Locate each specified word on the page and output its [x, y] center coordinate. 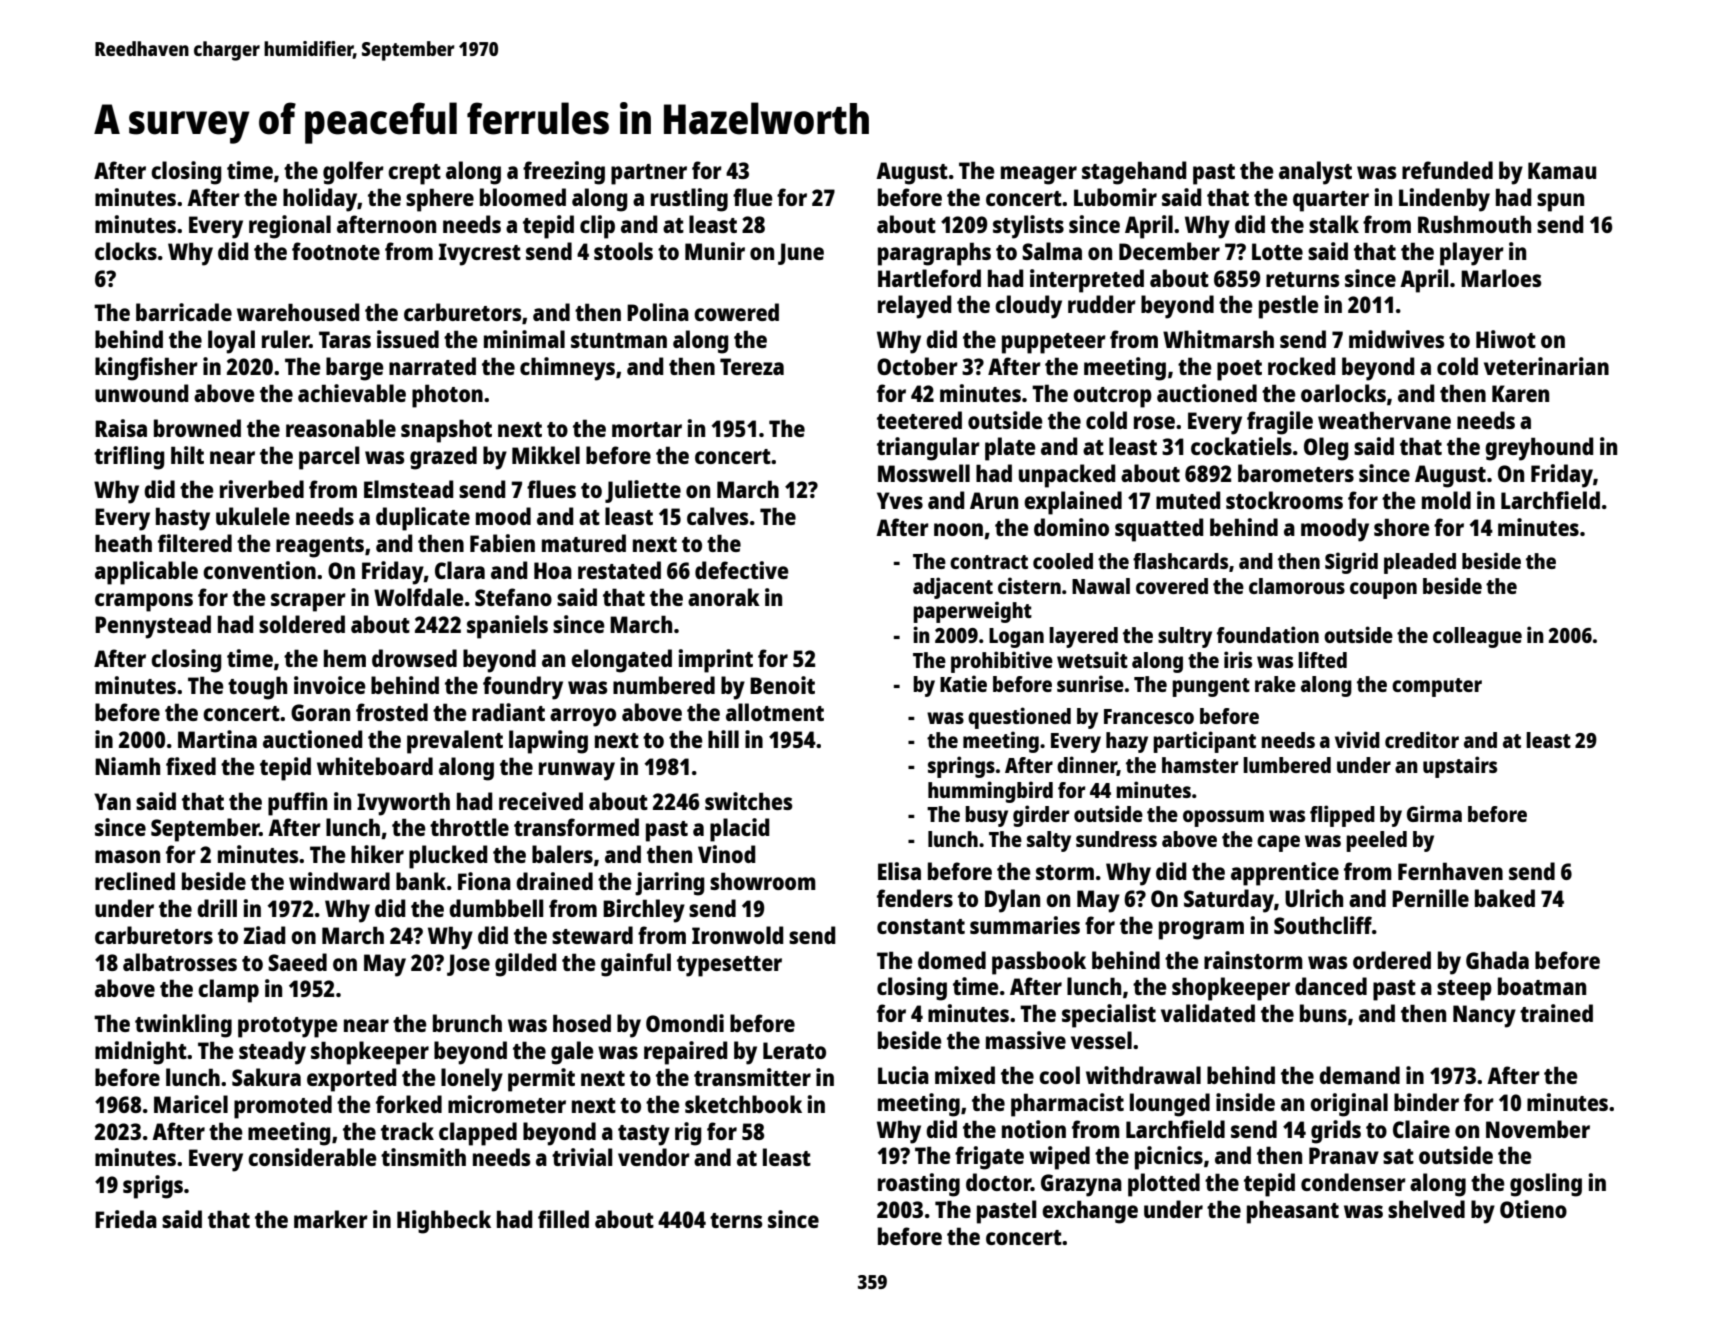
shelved [1426, 1209]
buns [1323, 1013]
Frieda [126, 1219]
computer [1437, 687]
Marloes [1501, 278]
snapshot [446, 431]
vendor [654, 1157]
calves [718, 516]
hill [723, 739]
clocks [126, 251]
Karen [1520, 393]
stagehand [1134, 173]
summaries [1025, 925]
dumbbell [496, 908]
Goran [320, 712]
